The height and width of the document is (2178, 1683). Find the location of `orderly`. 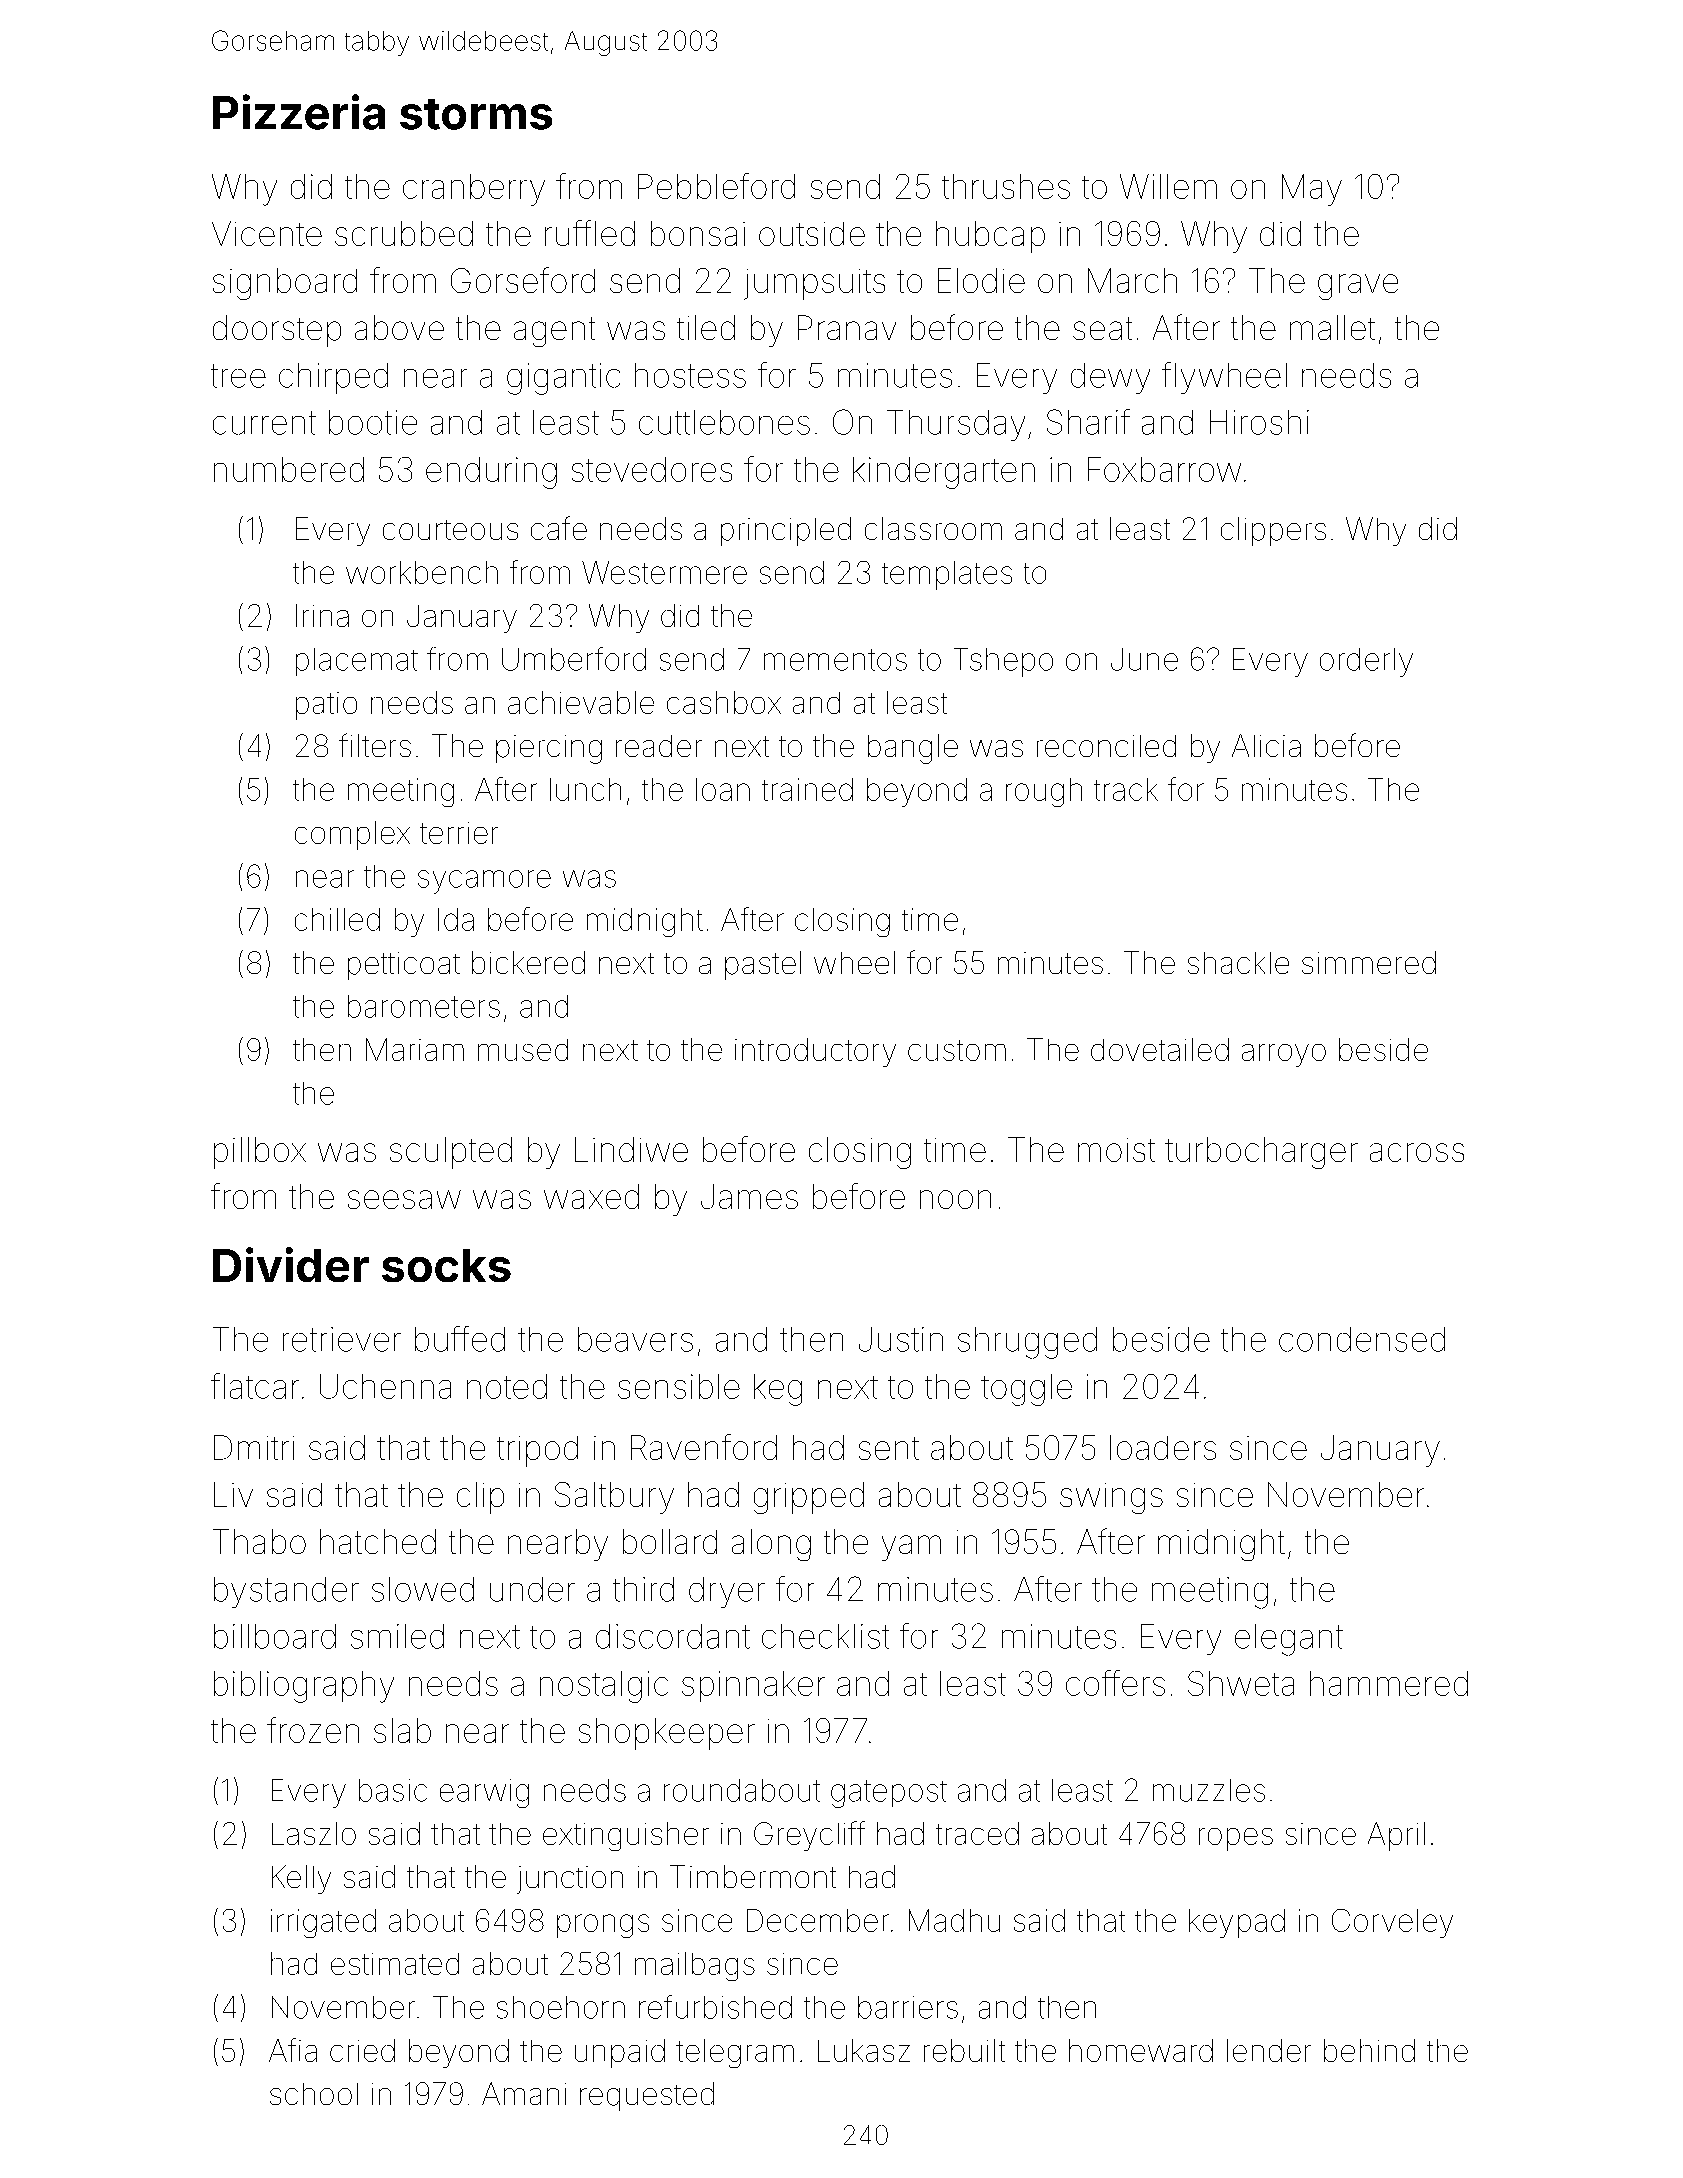

orderly is located at coordinates (1366, 662).
